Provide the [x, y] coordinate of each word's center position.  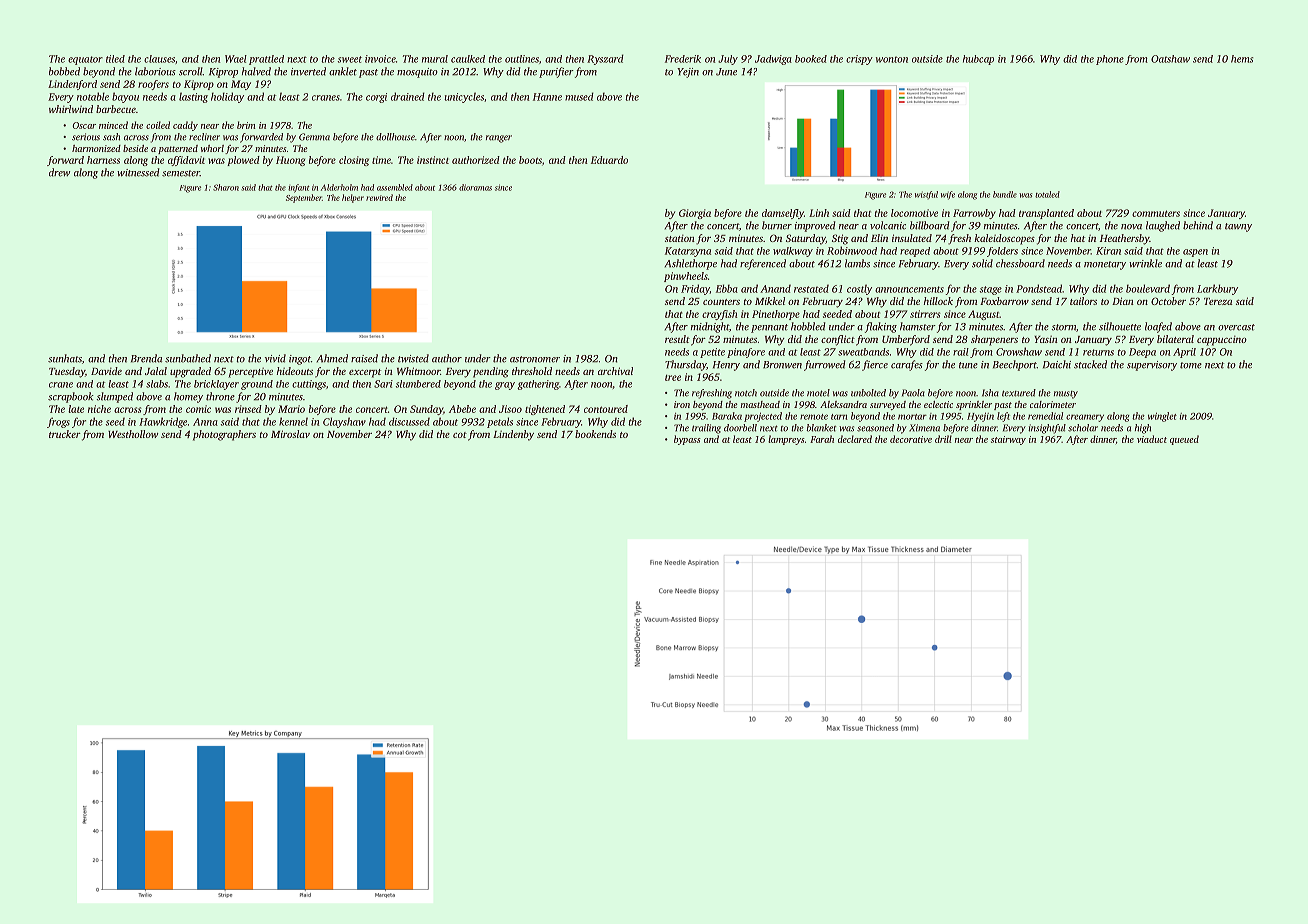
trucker [65, 434]
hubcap [978, 60]
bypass [687, 440]
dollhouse [395, 137]
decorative [911, 439]
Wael [236, 59]
